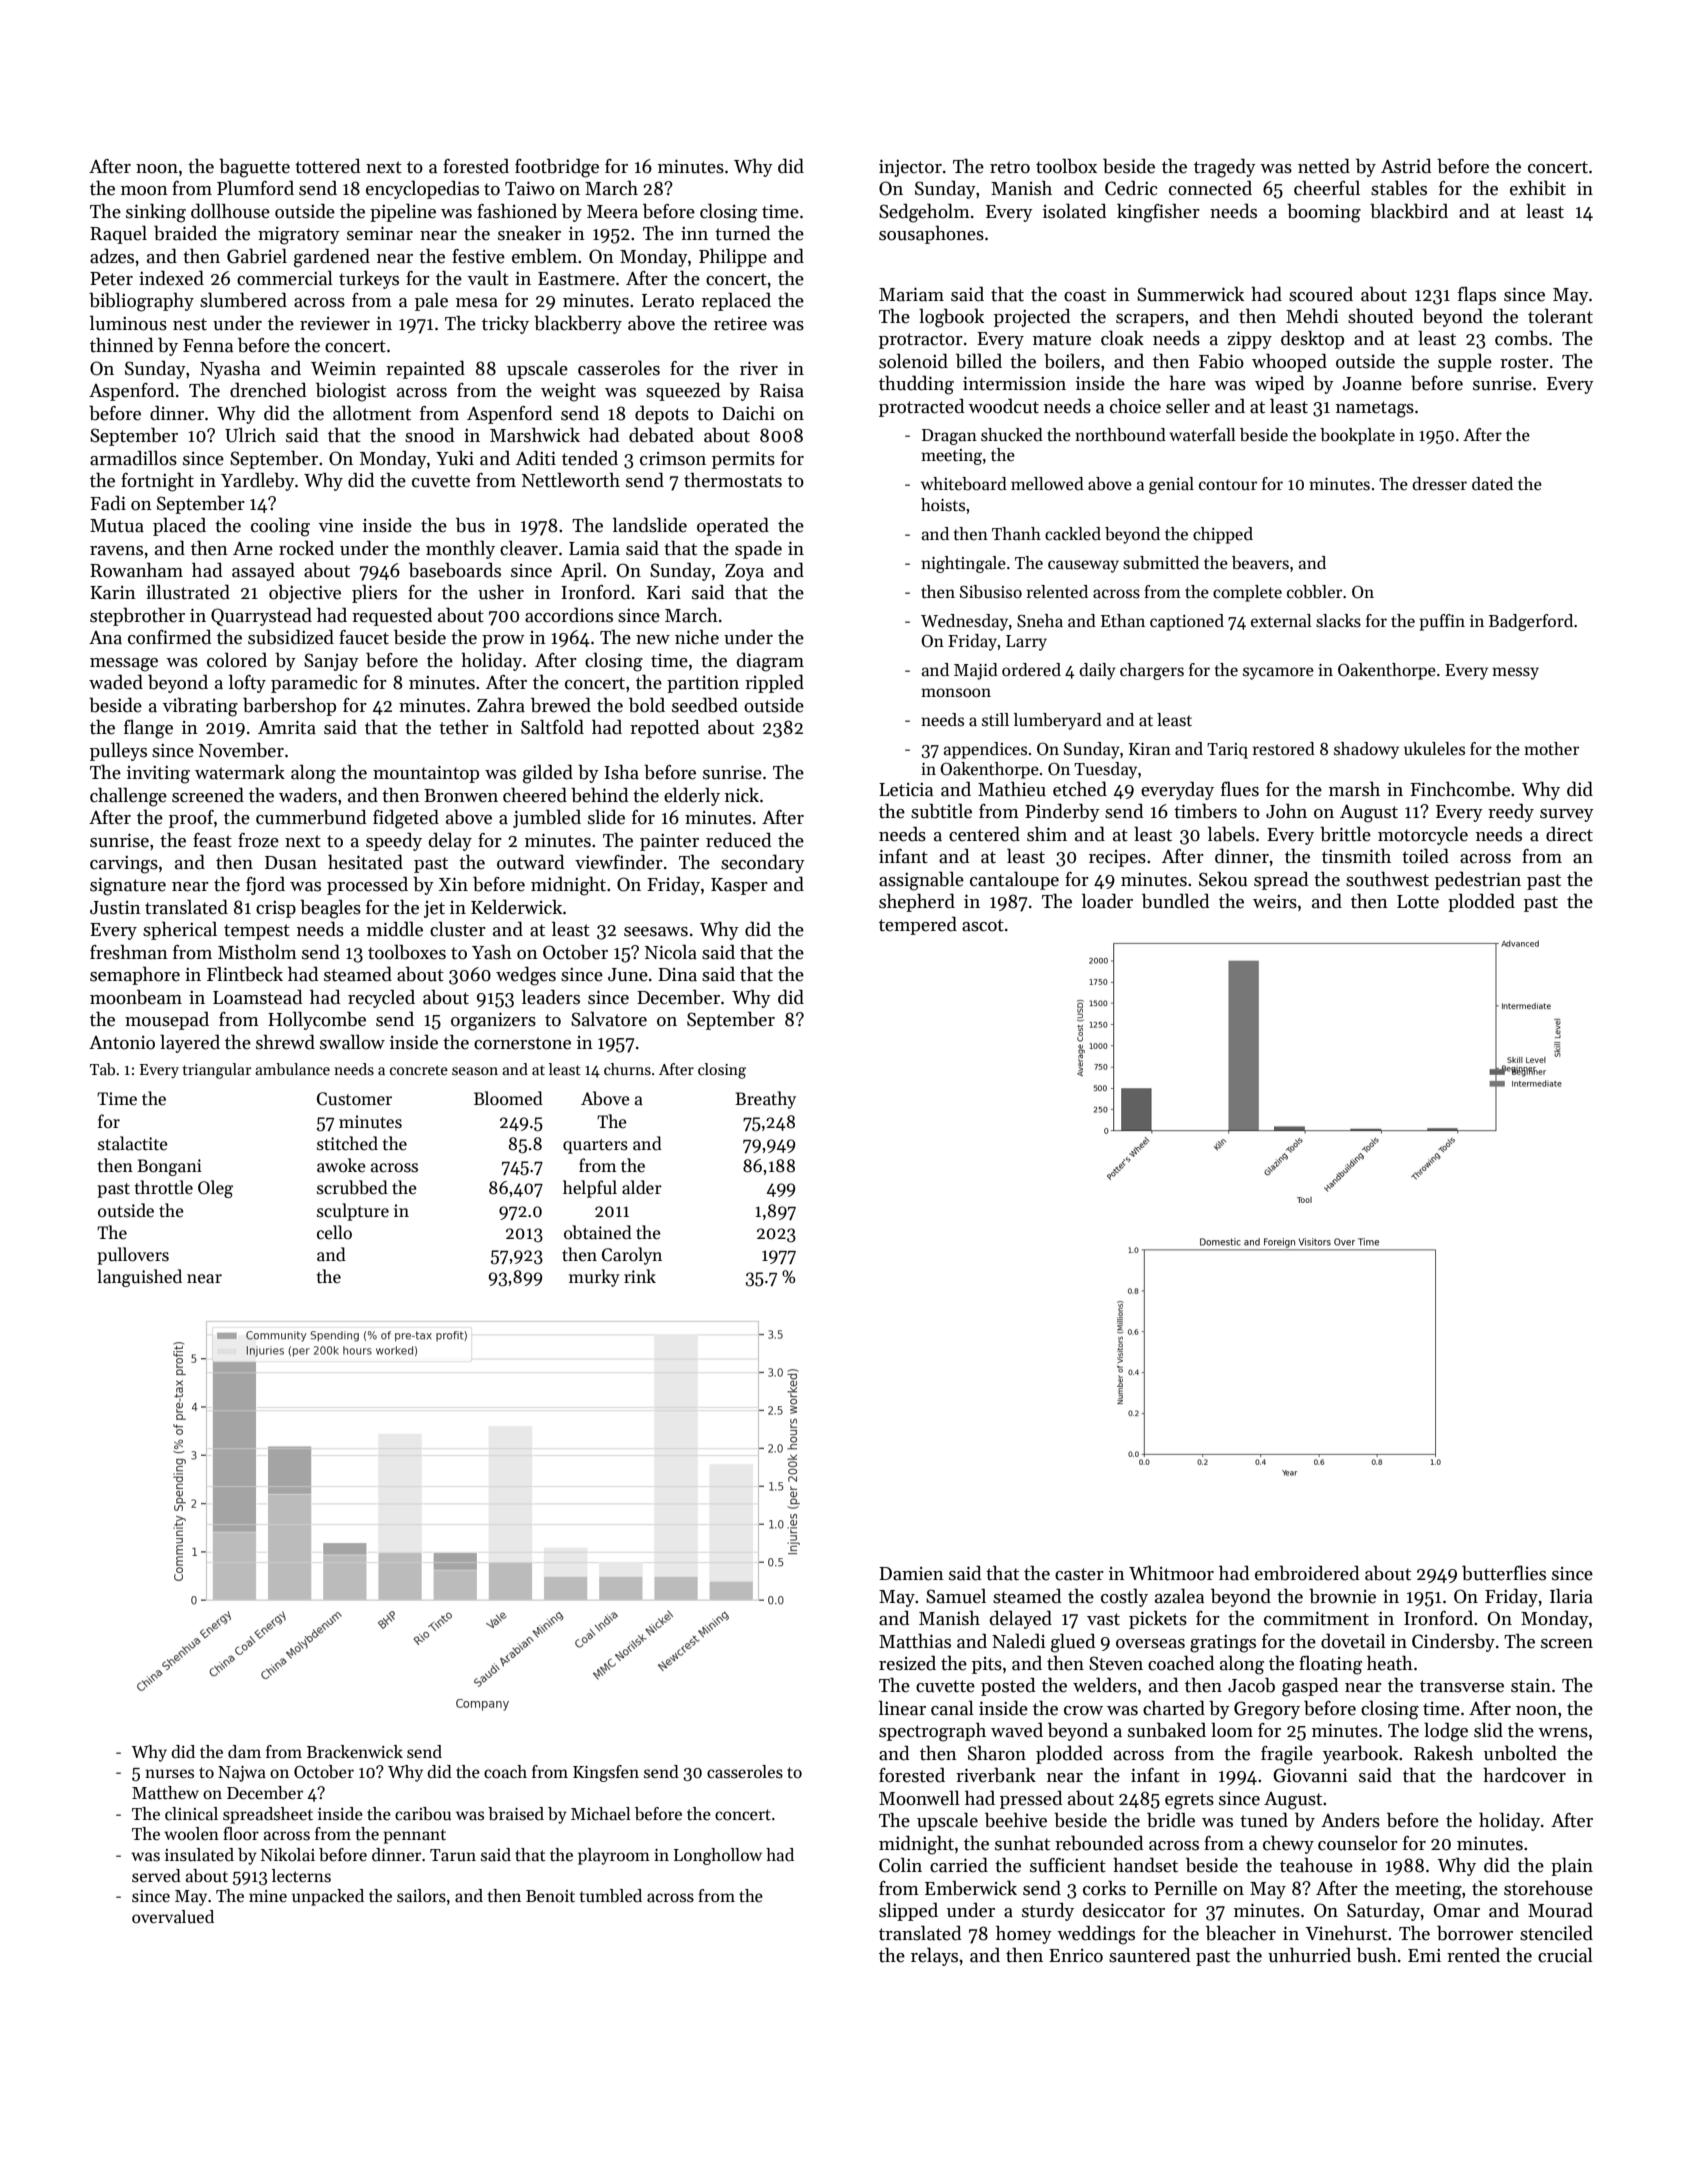  What do you see at coordinates (1504, 1573) in the image?
I see `butterflies` at bounding box center [1504, 1573].
